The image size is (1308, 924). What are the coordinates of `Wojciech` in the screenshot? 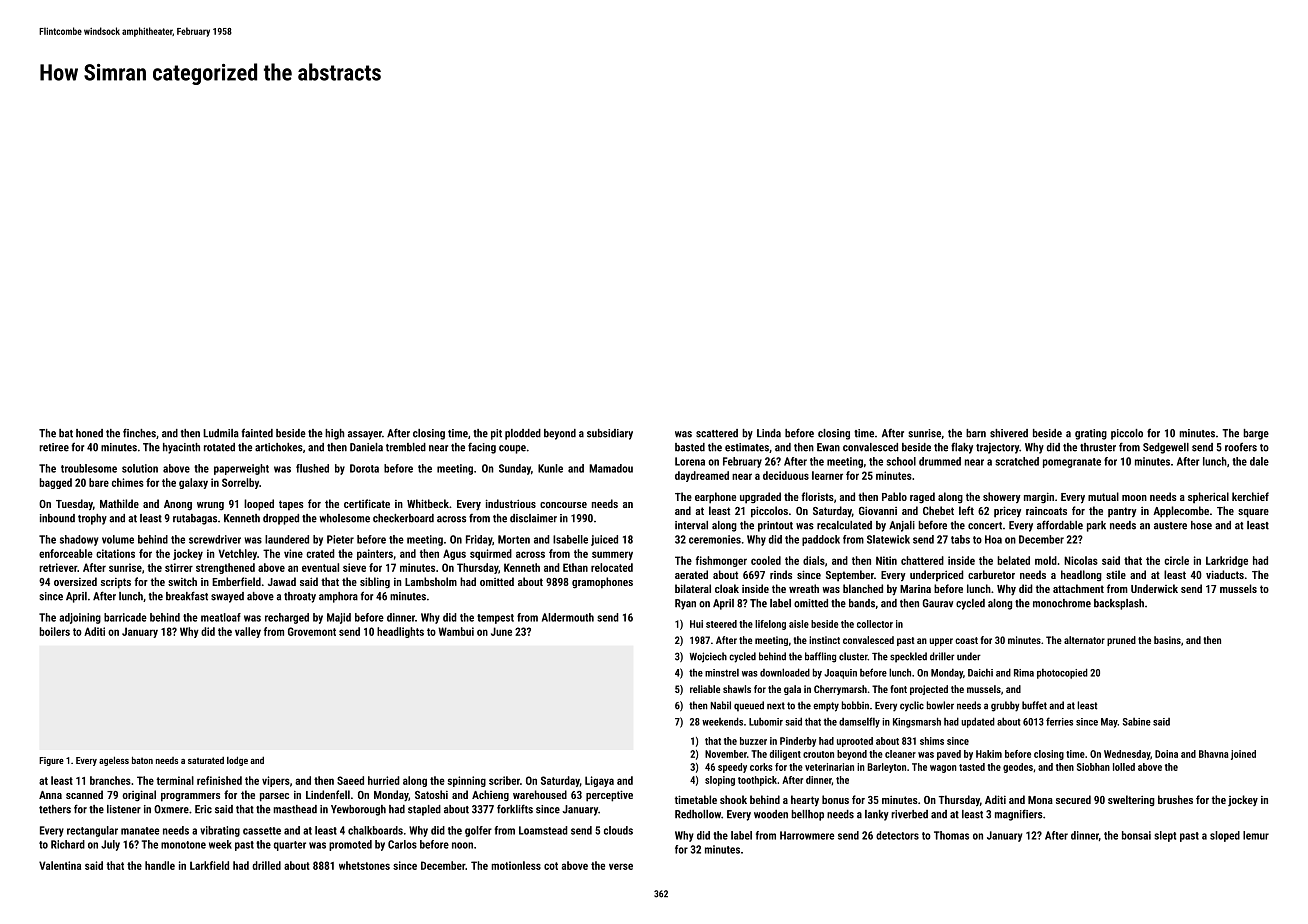 It's located at (708, 657).
